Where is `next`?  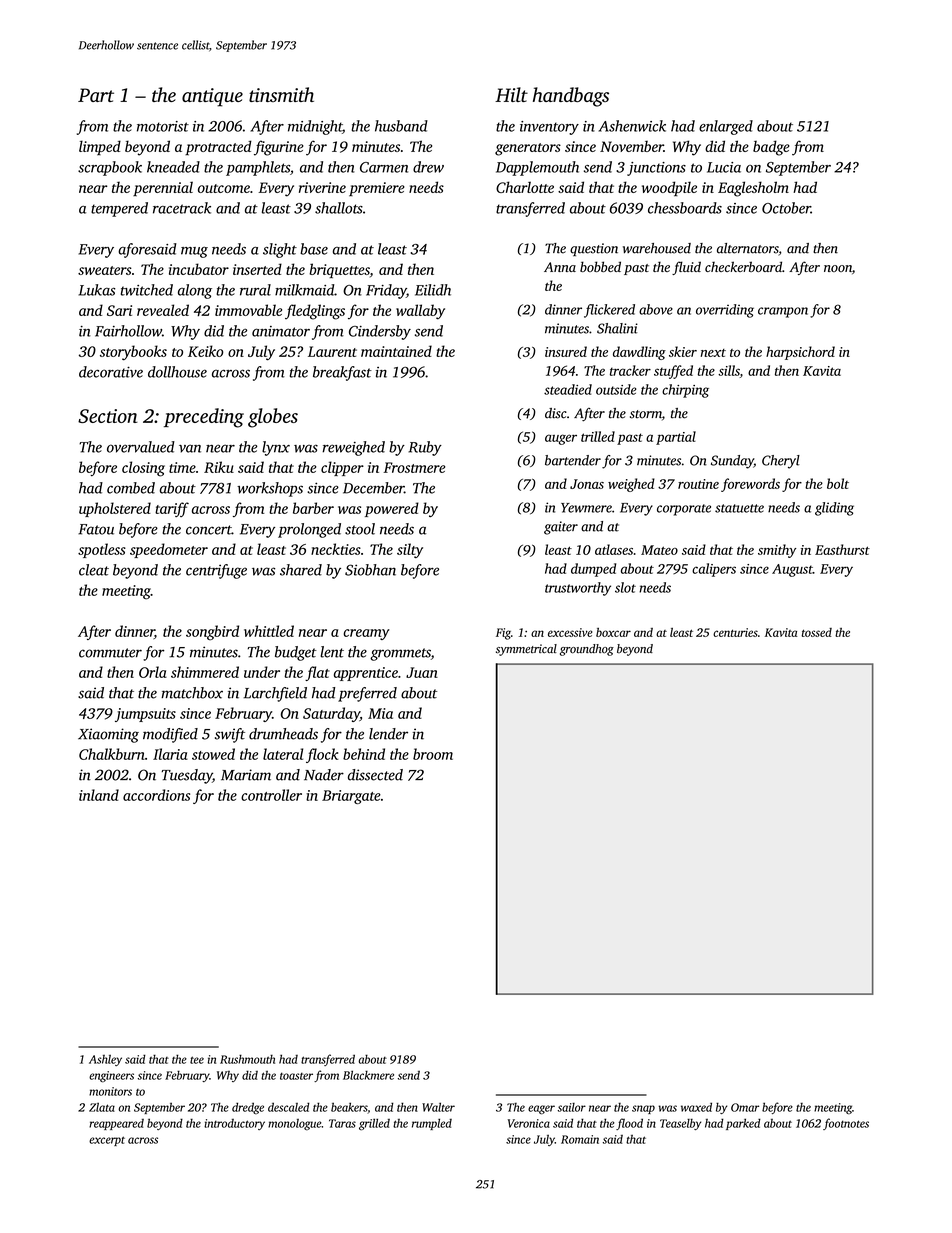 next is located at coordinates (713, 353).
